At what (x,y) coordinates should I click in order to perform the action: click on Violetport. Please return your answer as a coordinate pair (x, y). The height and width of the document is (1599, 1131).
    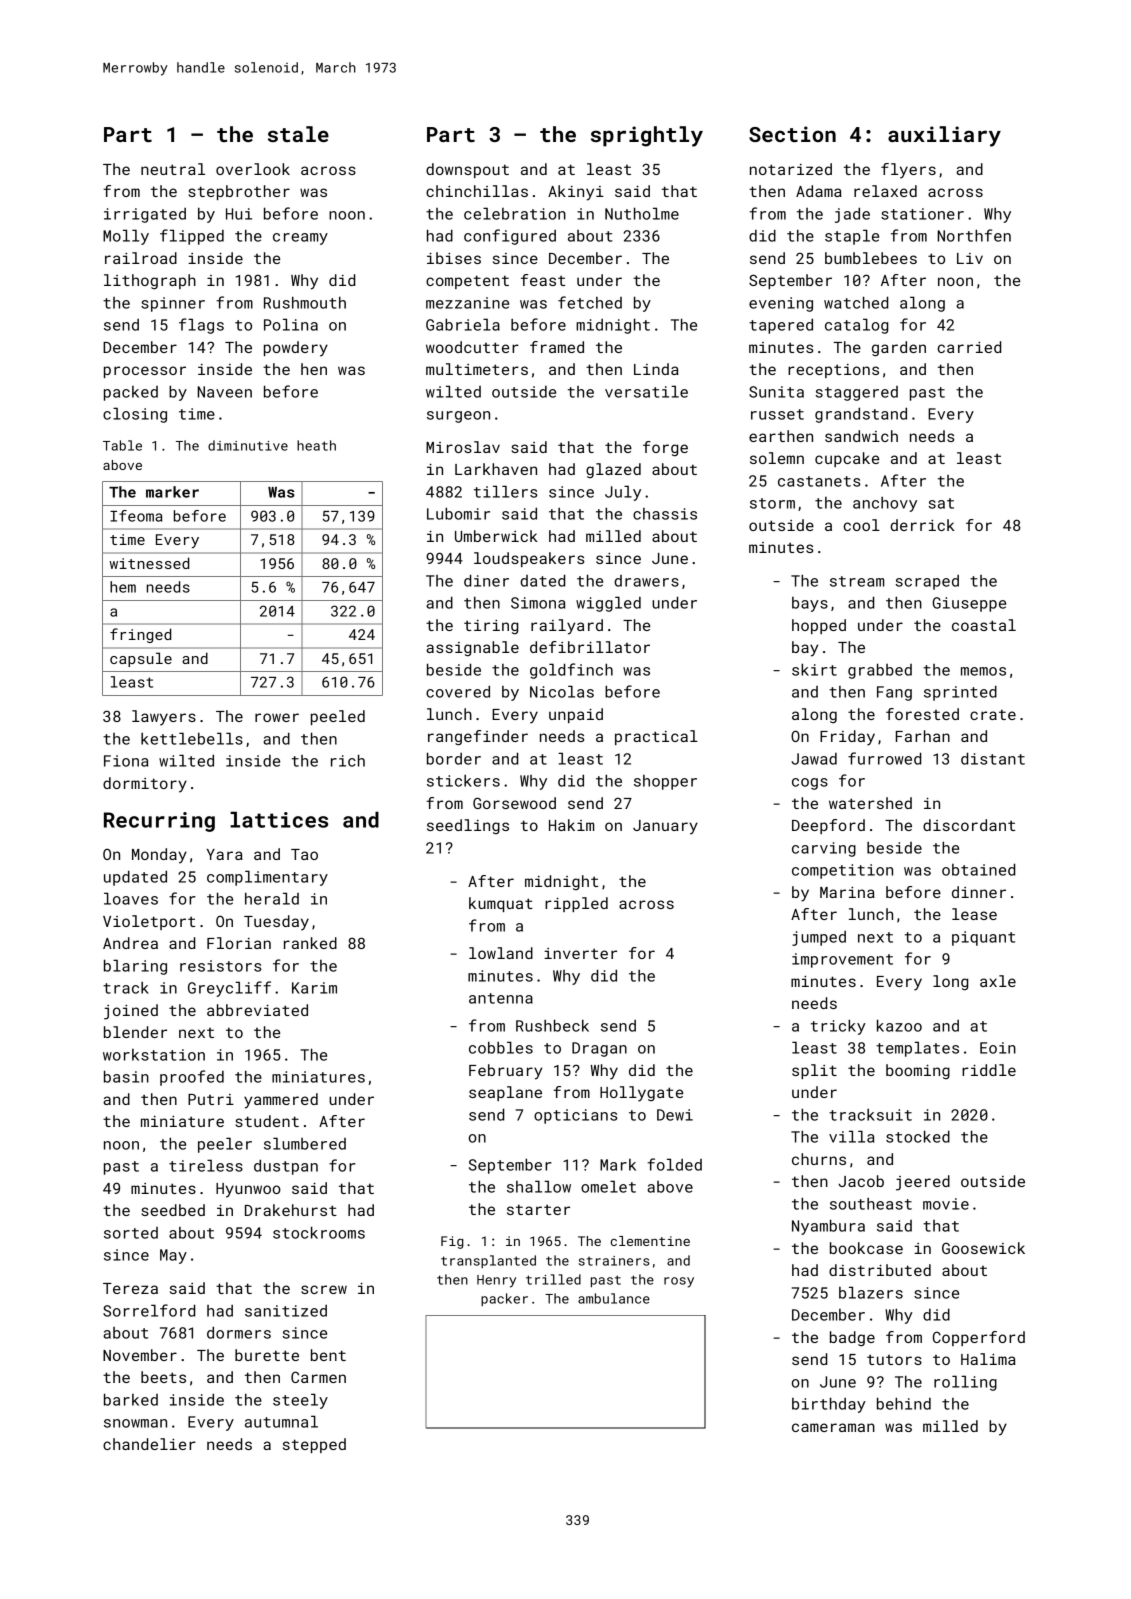
    Looking at the image, I should click on (149, 922).
